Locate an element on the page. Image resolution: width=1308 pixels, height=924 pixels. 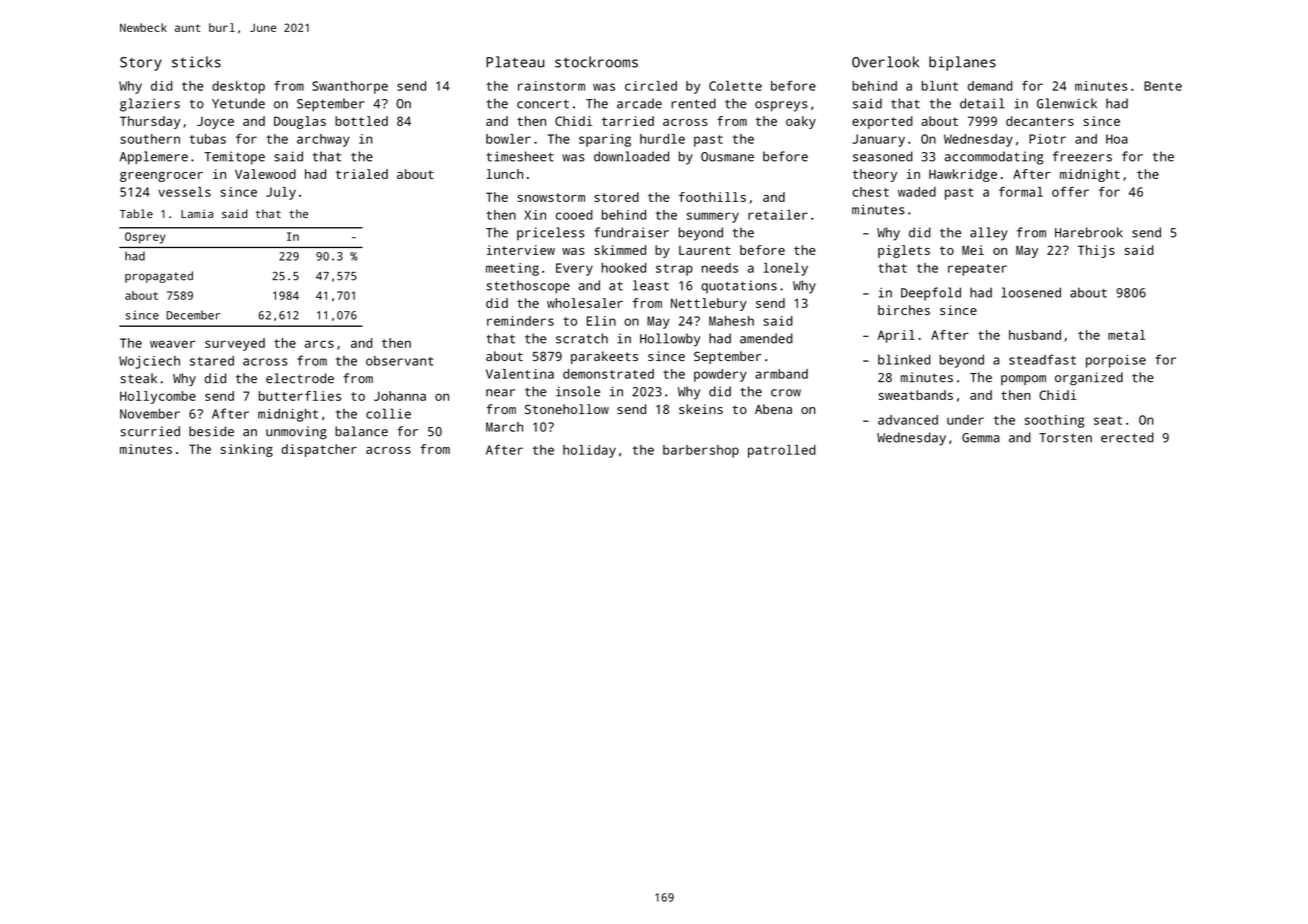
rainstorm is located at coordinates (551, 86).
